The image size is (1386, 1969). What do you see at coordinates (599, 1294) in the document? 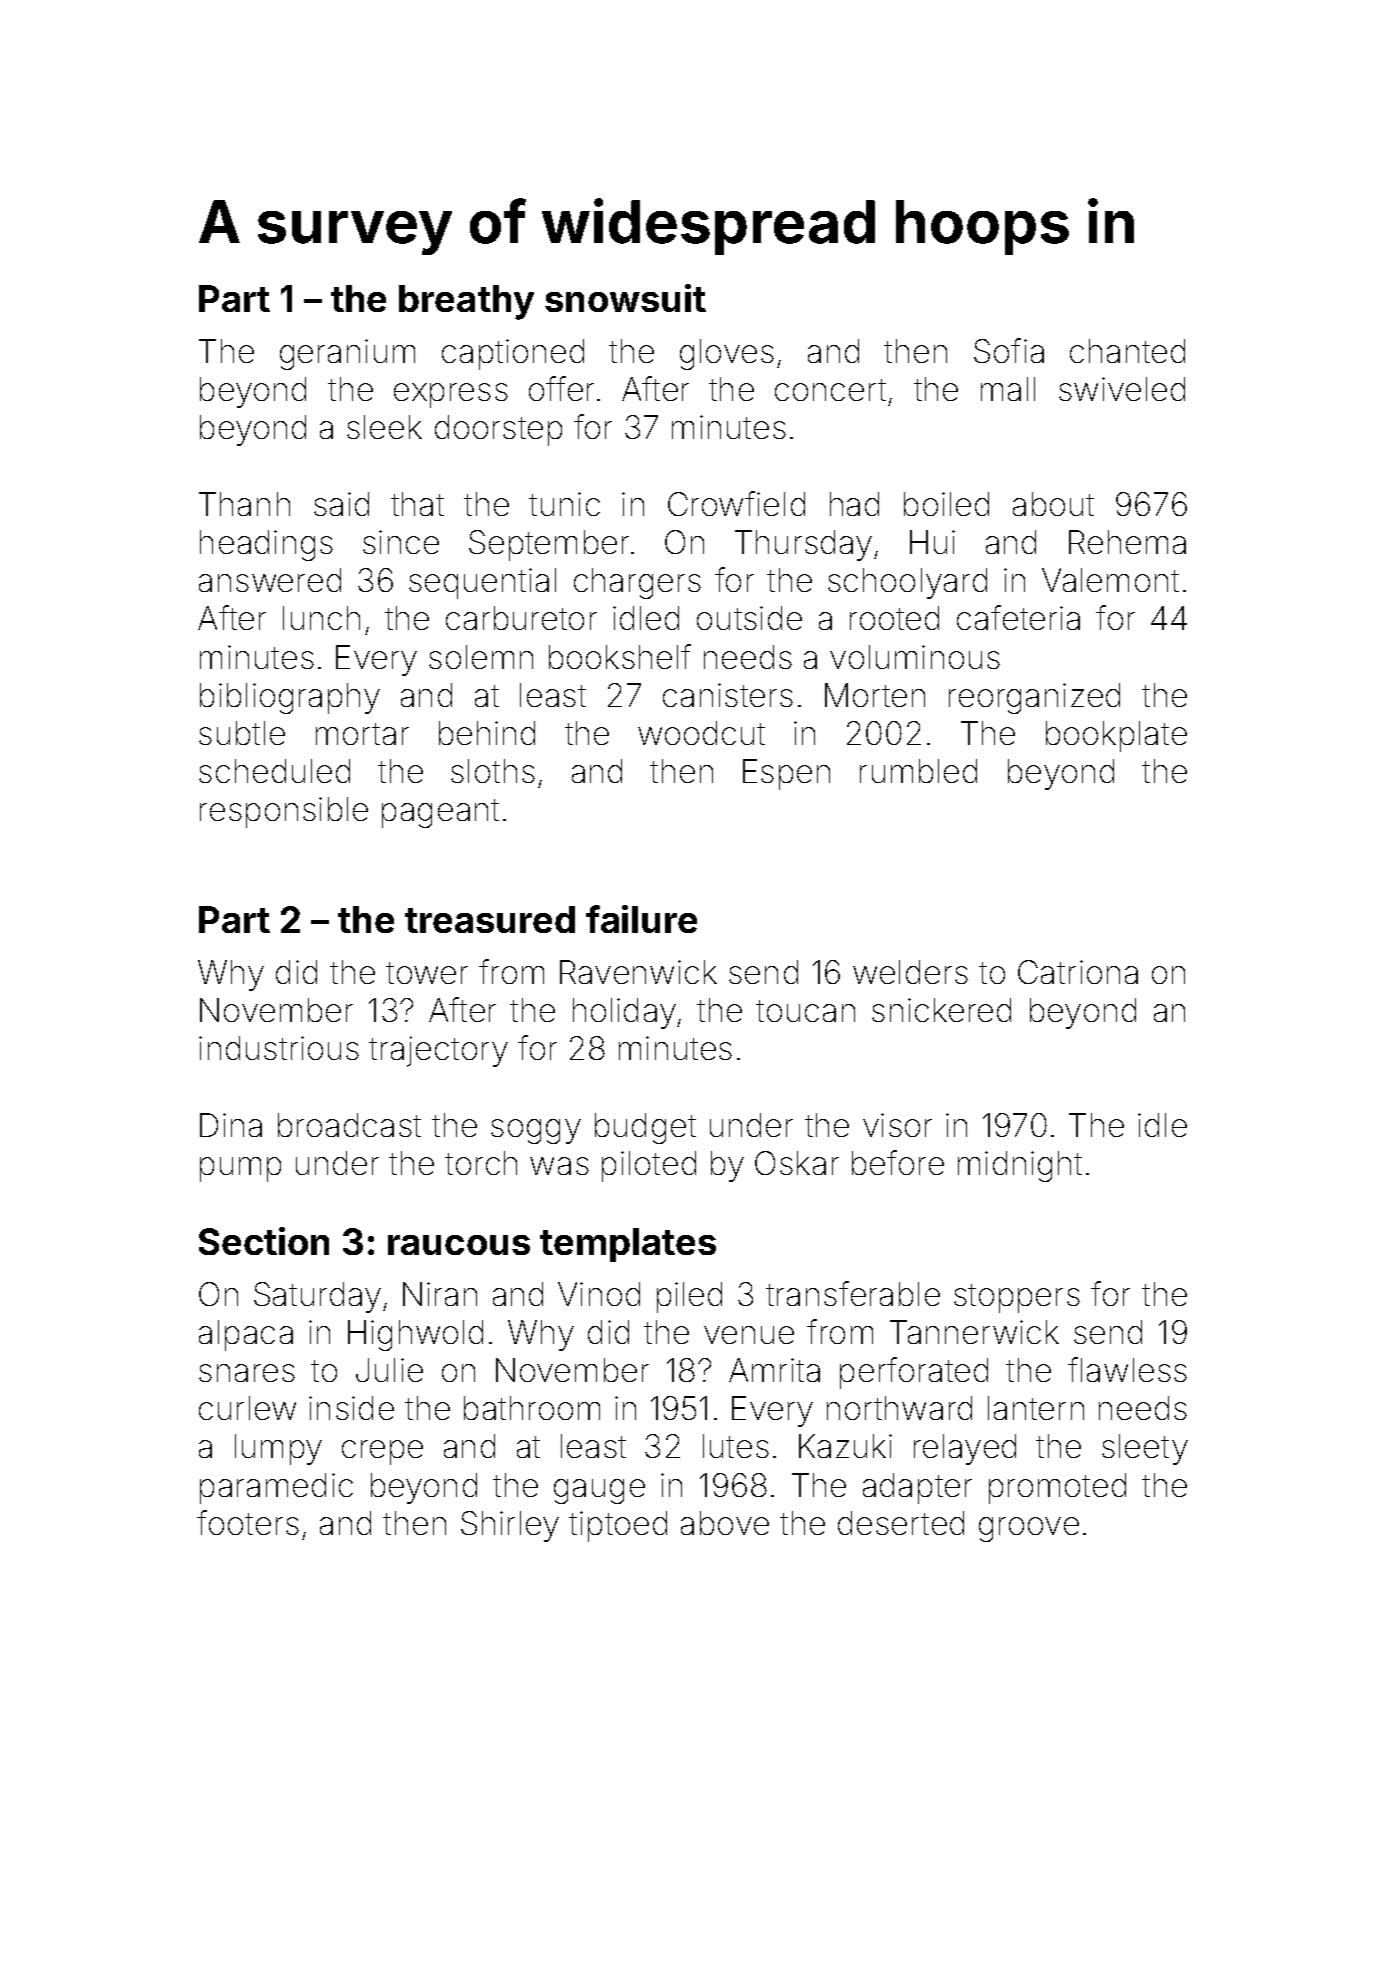
I see `Vinod` at bounding box center [599, 1294].
